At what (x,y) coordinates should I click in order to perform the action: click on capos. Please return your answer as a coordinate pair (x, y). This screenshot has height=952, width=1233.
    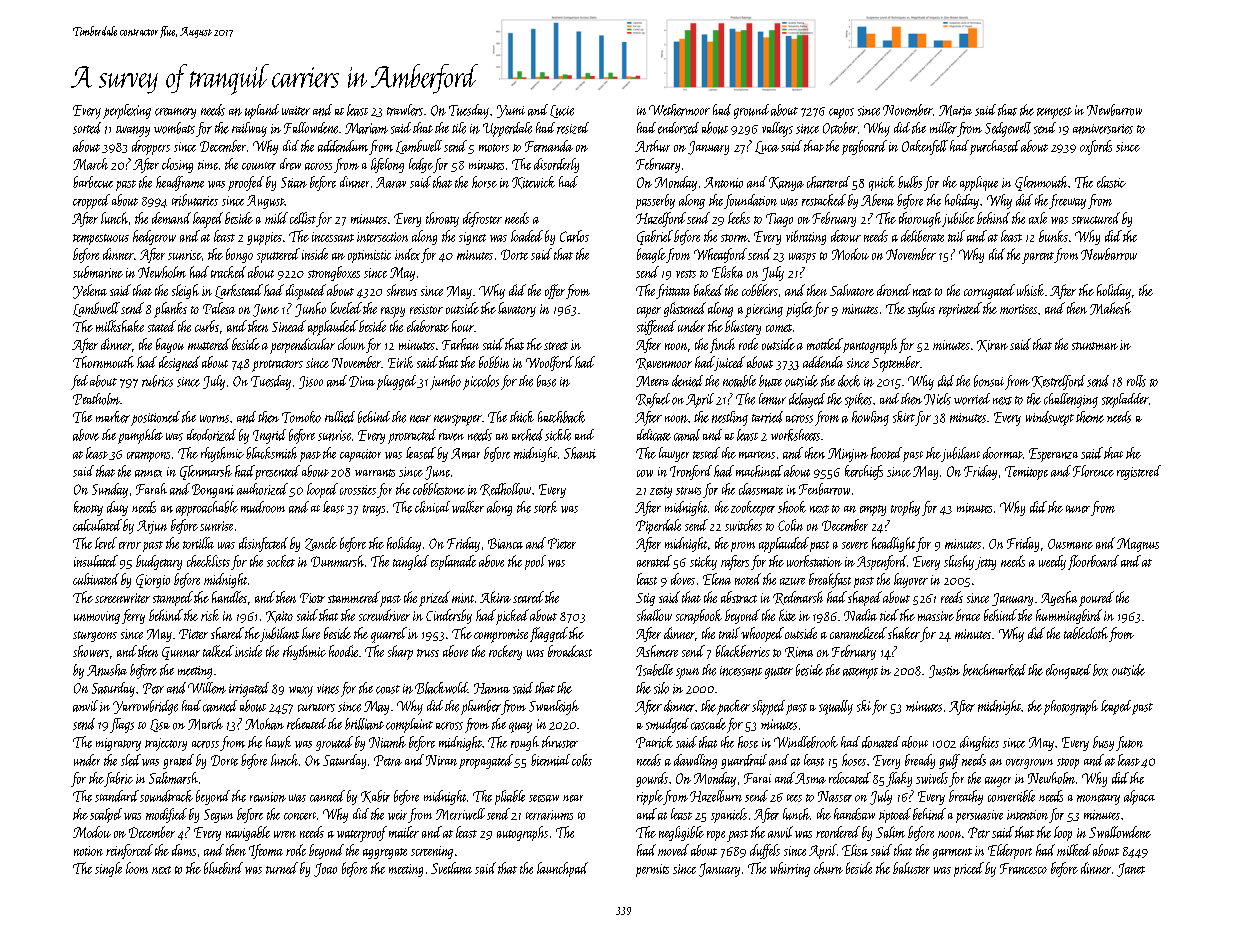
    Looking at the image, I should click on (841, 113).
